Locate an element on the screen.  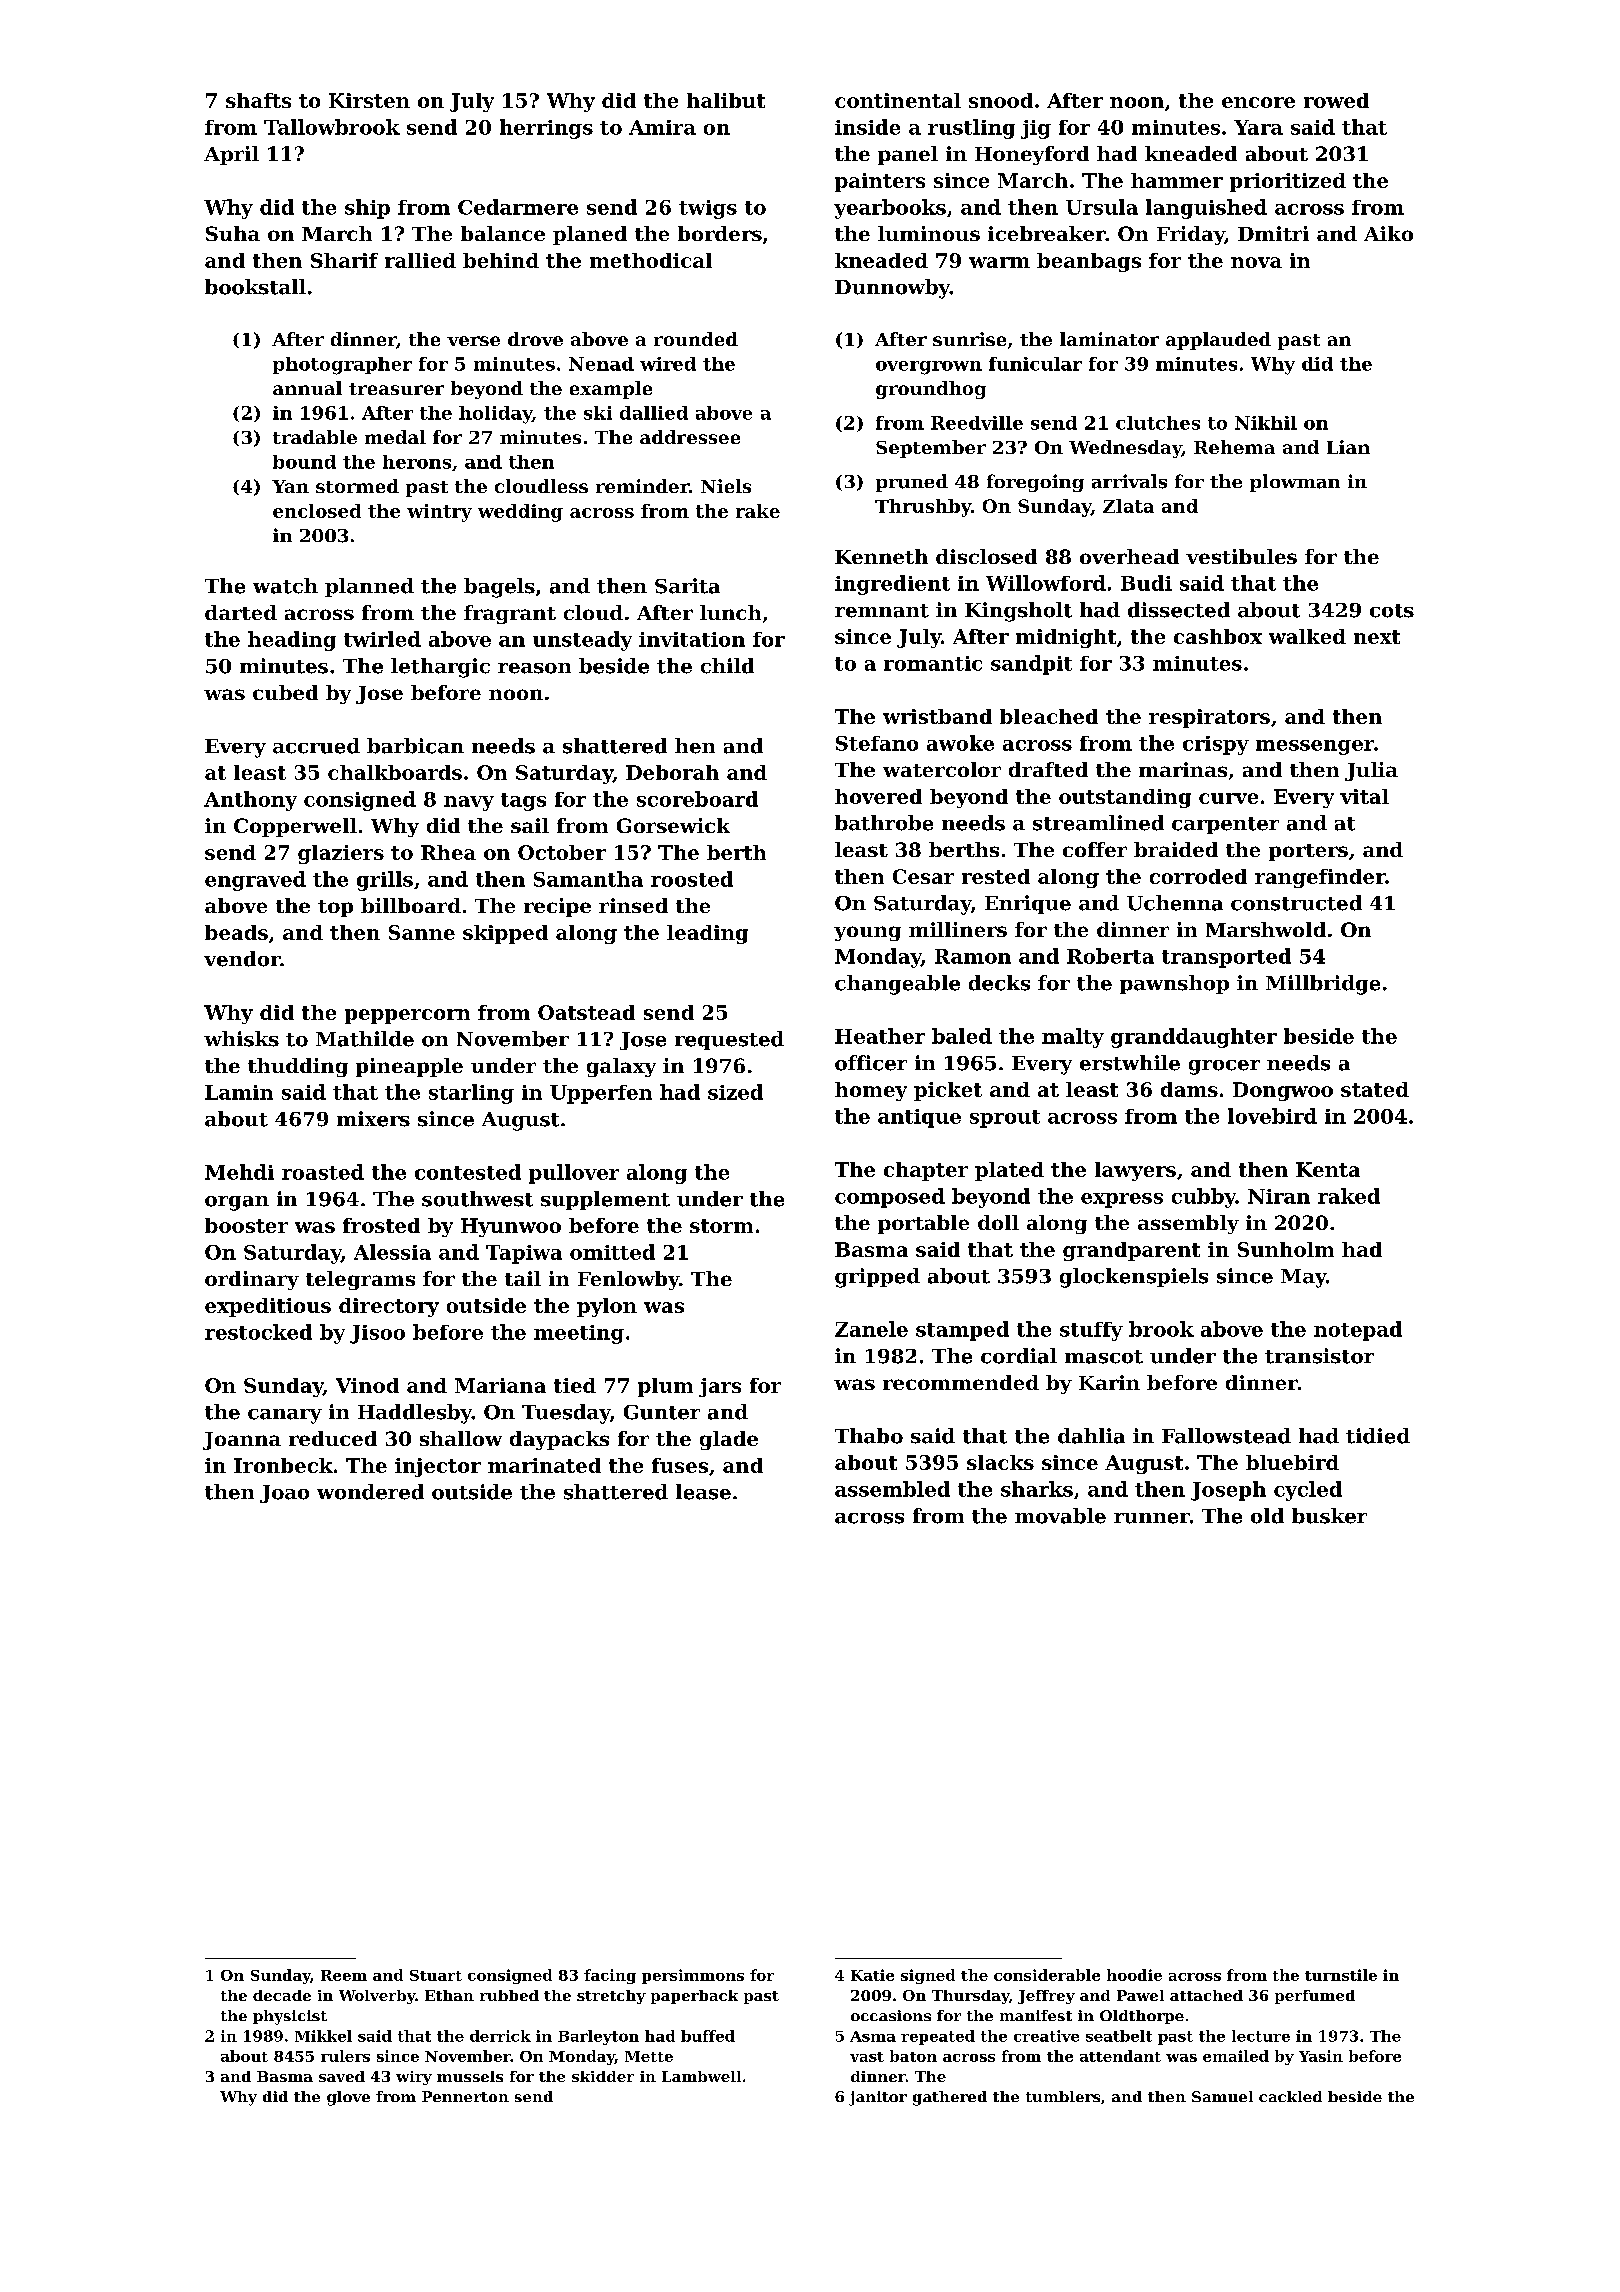
Rehema is located at coordinates (1234, 447).
